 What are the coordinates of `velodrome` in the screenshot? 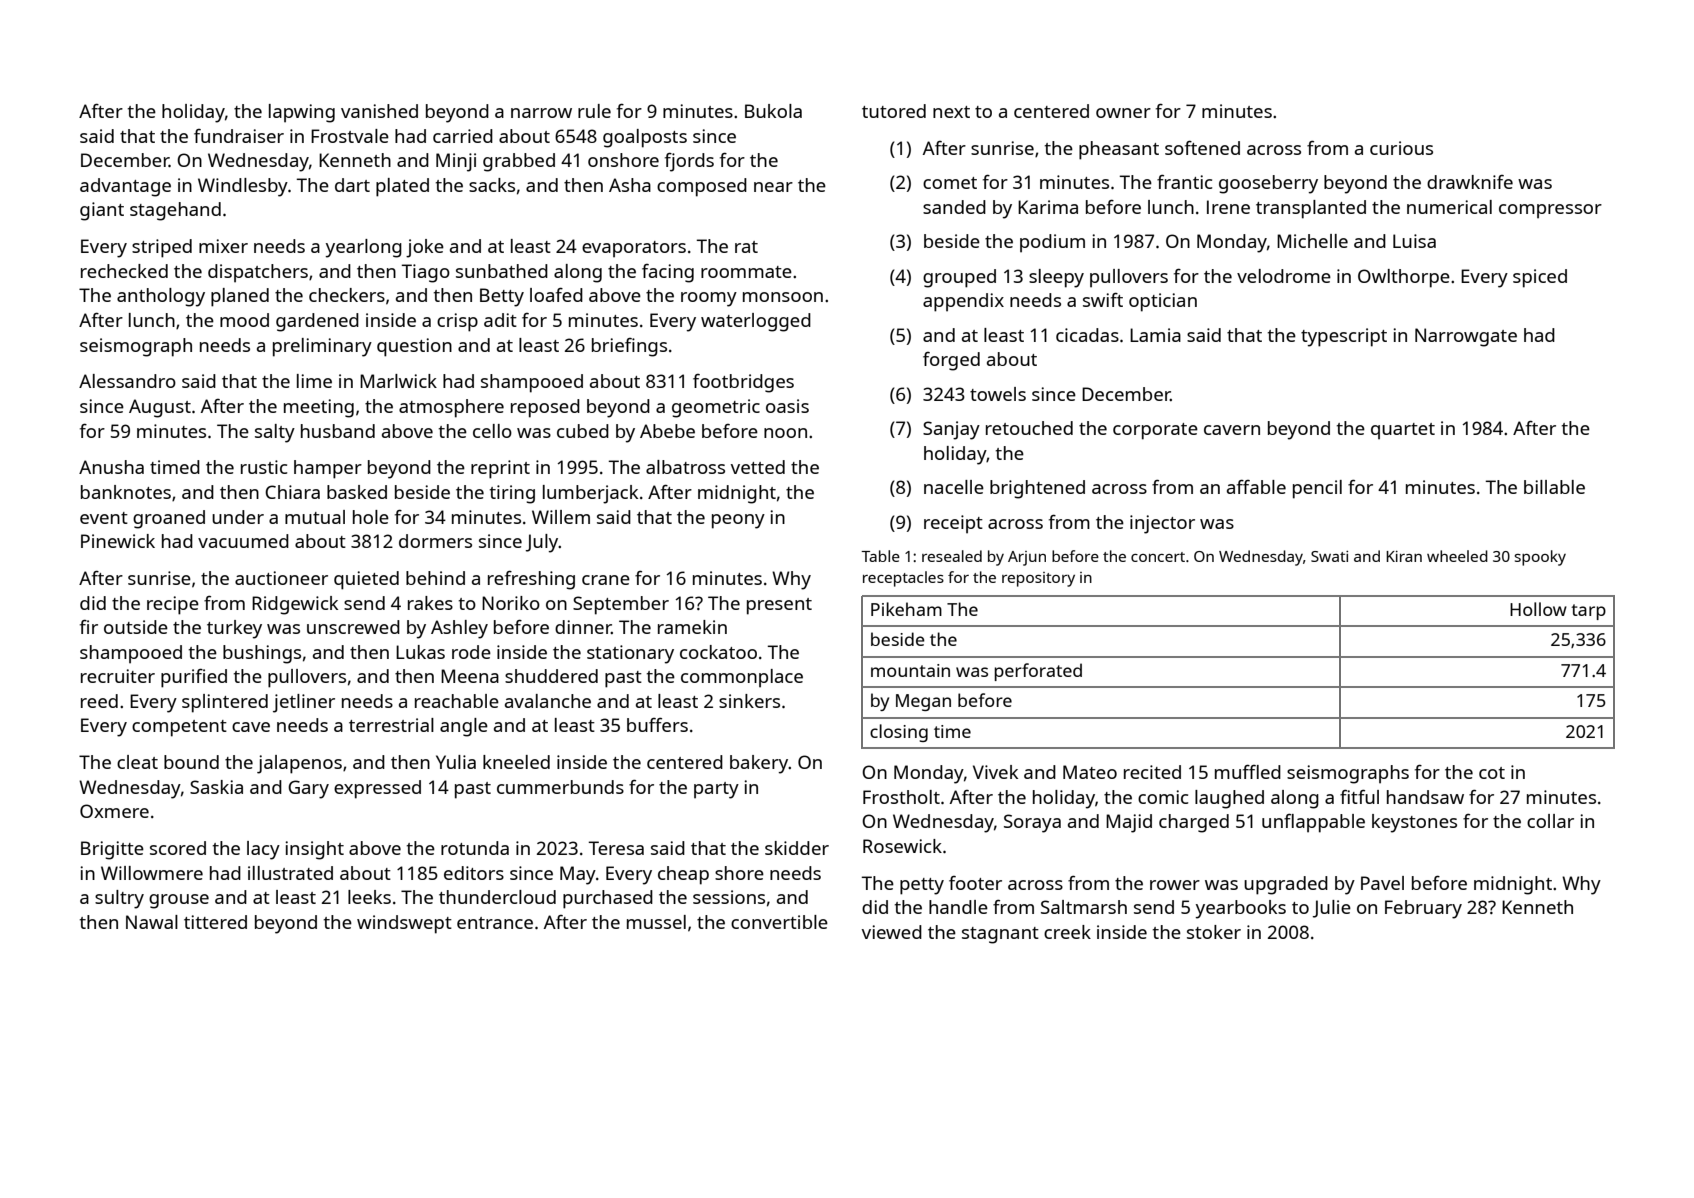 It's located at (1284, 276).
